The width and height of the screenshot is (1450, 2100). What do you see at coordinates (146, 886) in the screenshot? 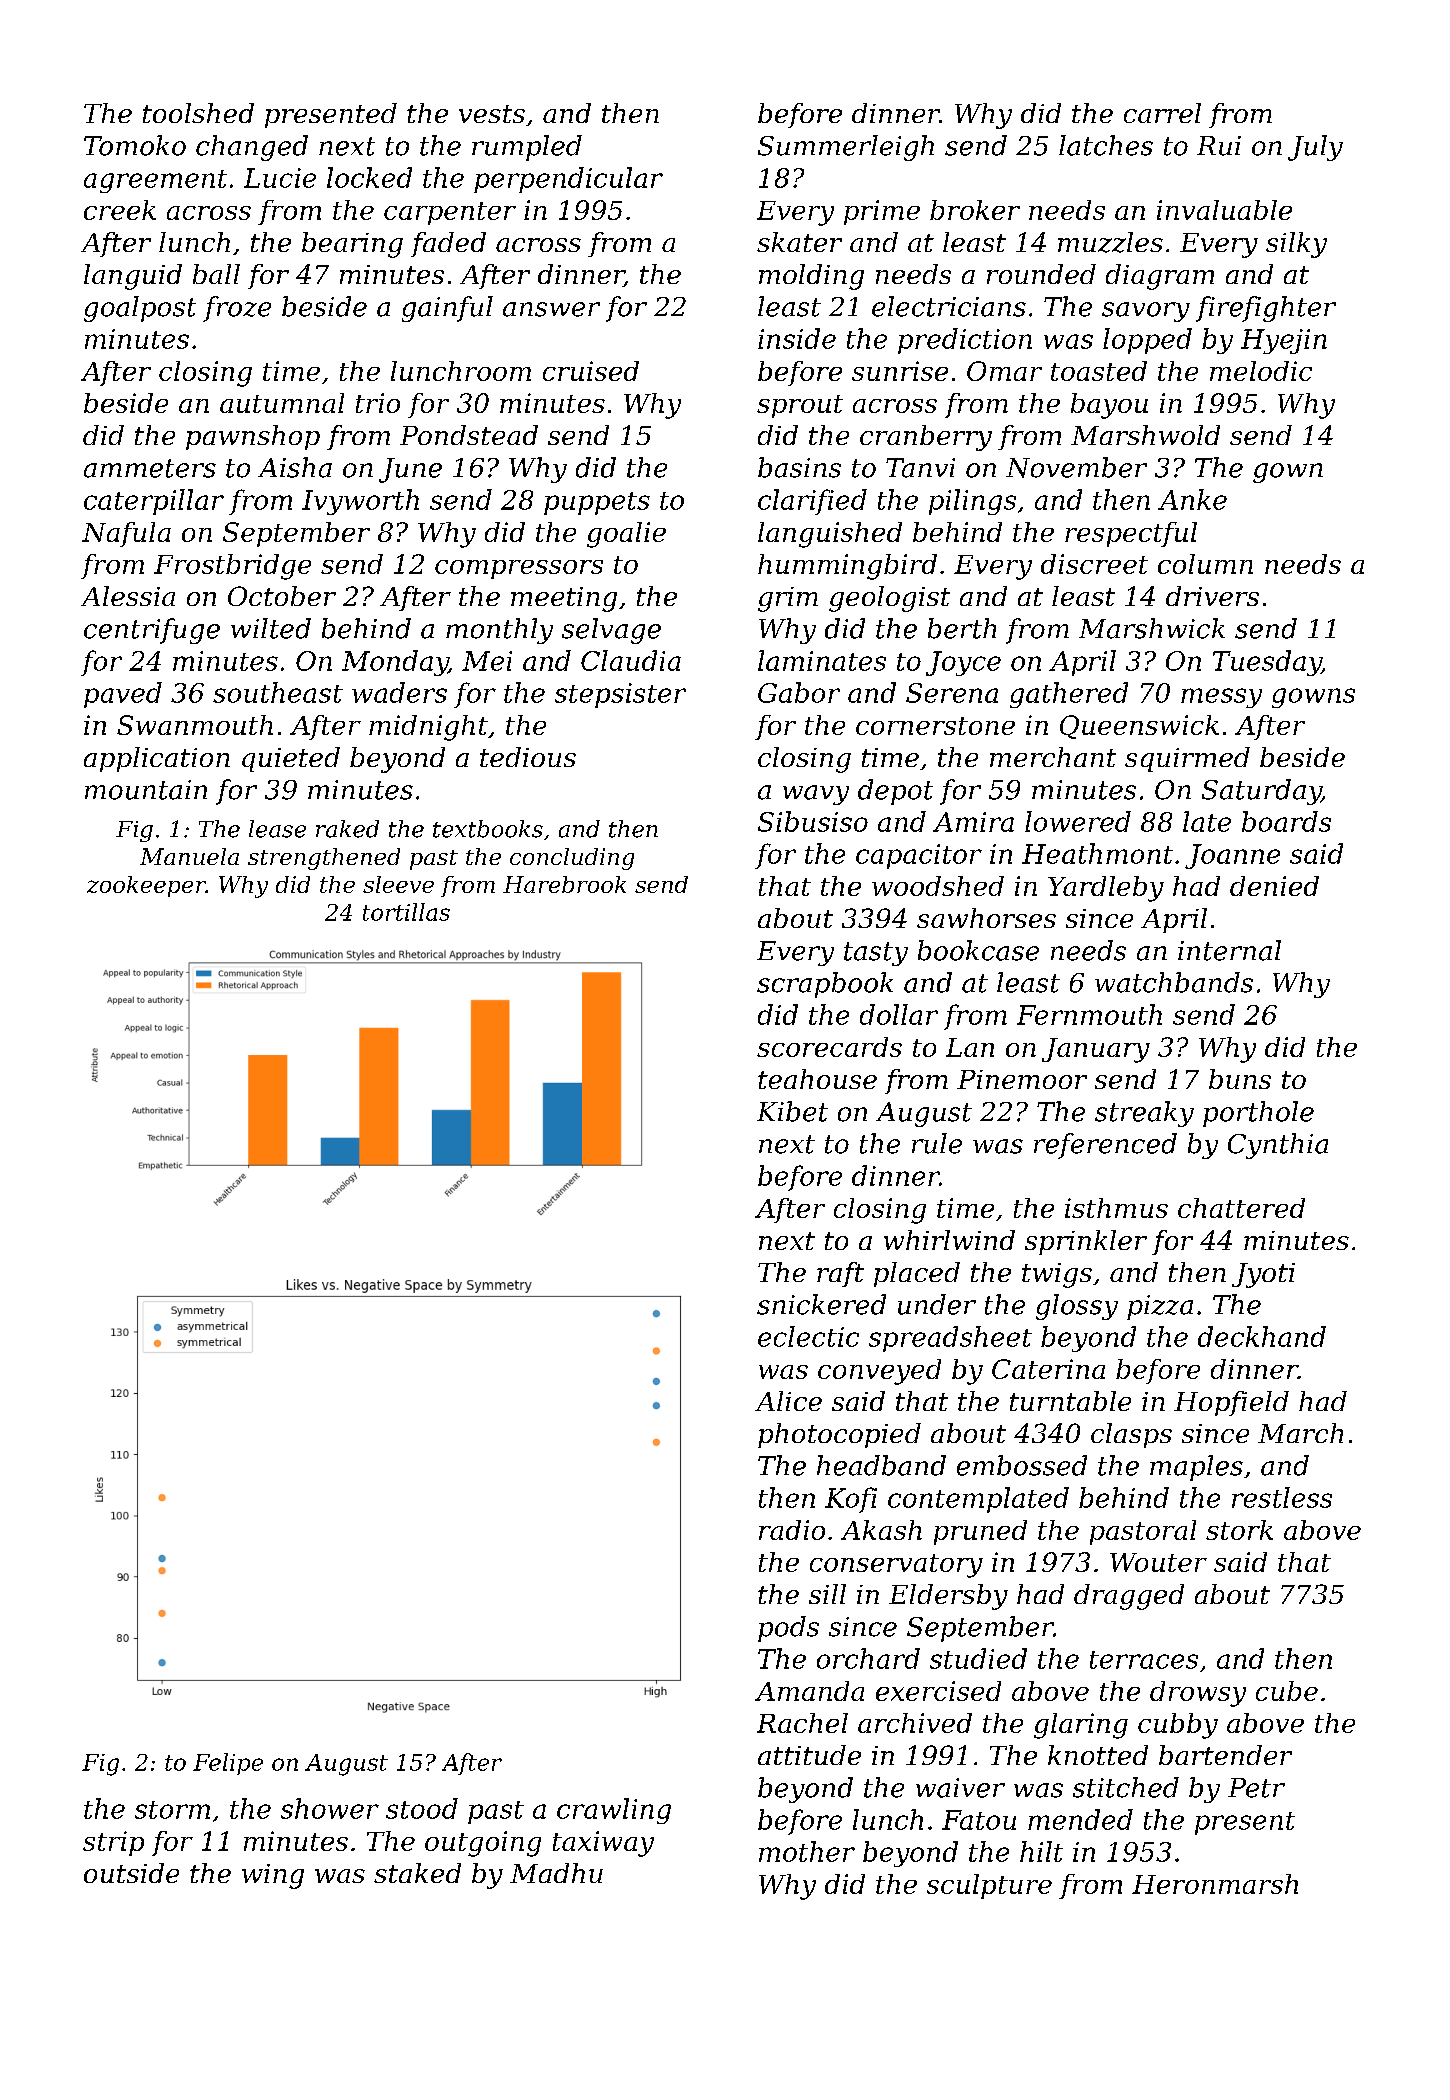
I see `zookeeper` at bounding box center [146, 886].
